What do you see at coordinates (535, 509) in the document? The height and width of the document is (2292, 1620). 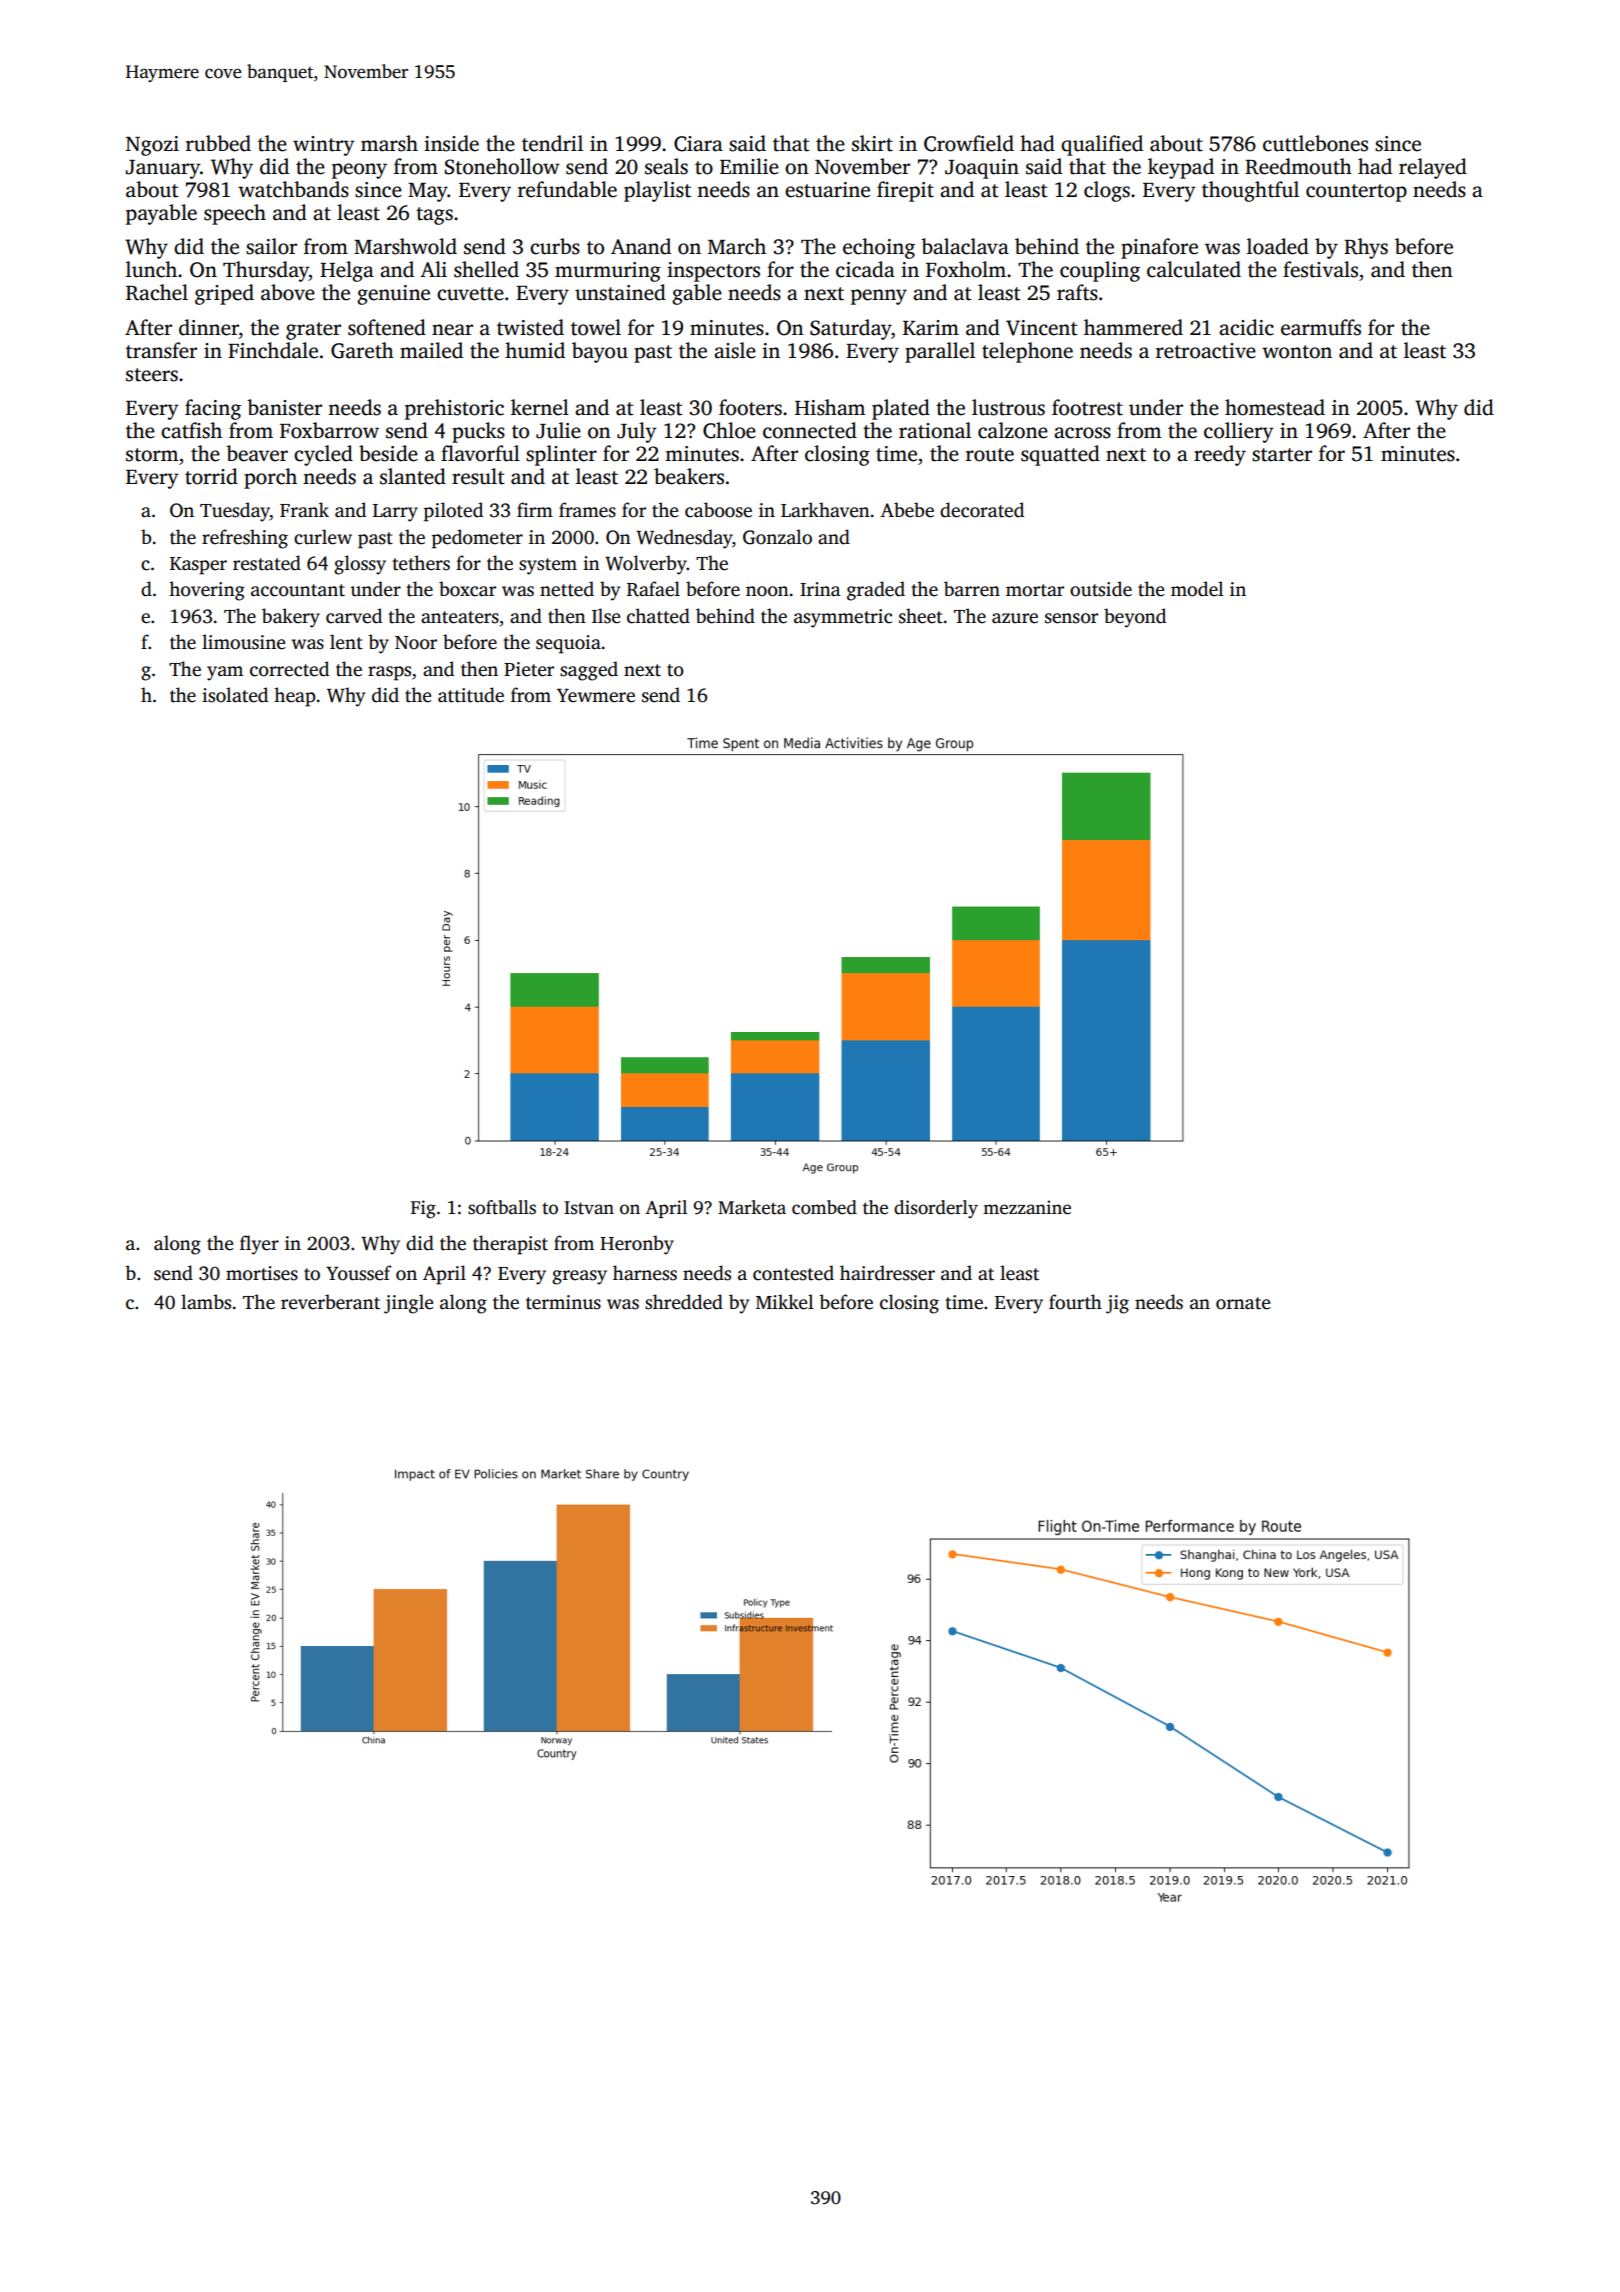 I see `firm` at bounding box center [535, 509].
